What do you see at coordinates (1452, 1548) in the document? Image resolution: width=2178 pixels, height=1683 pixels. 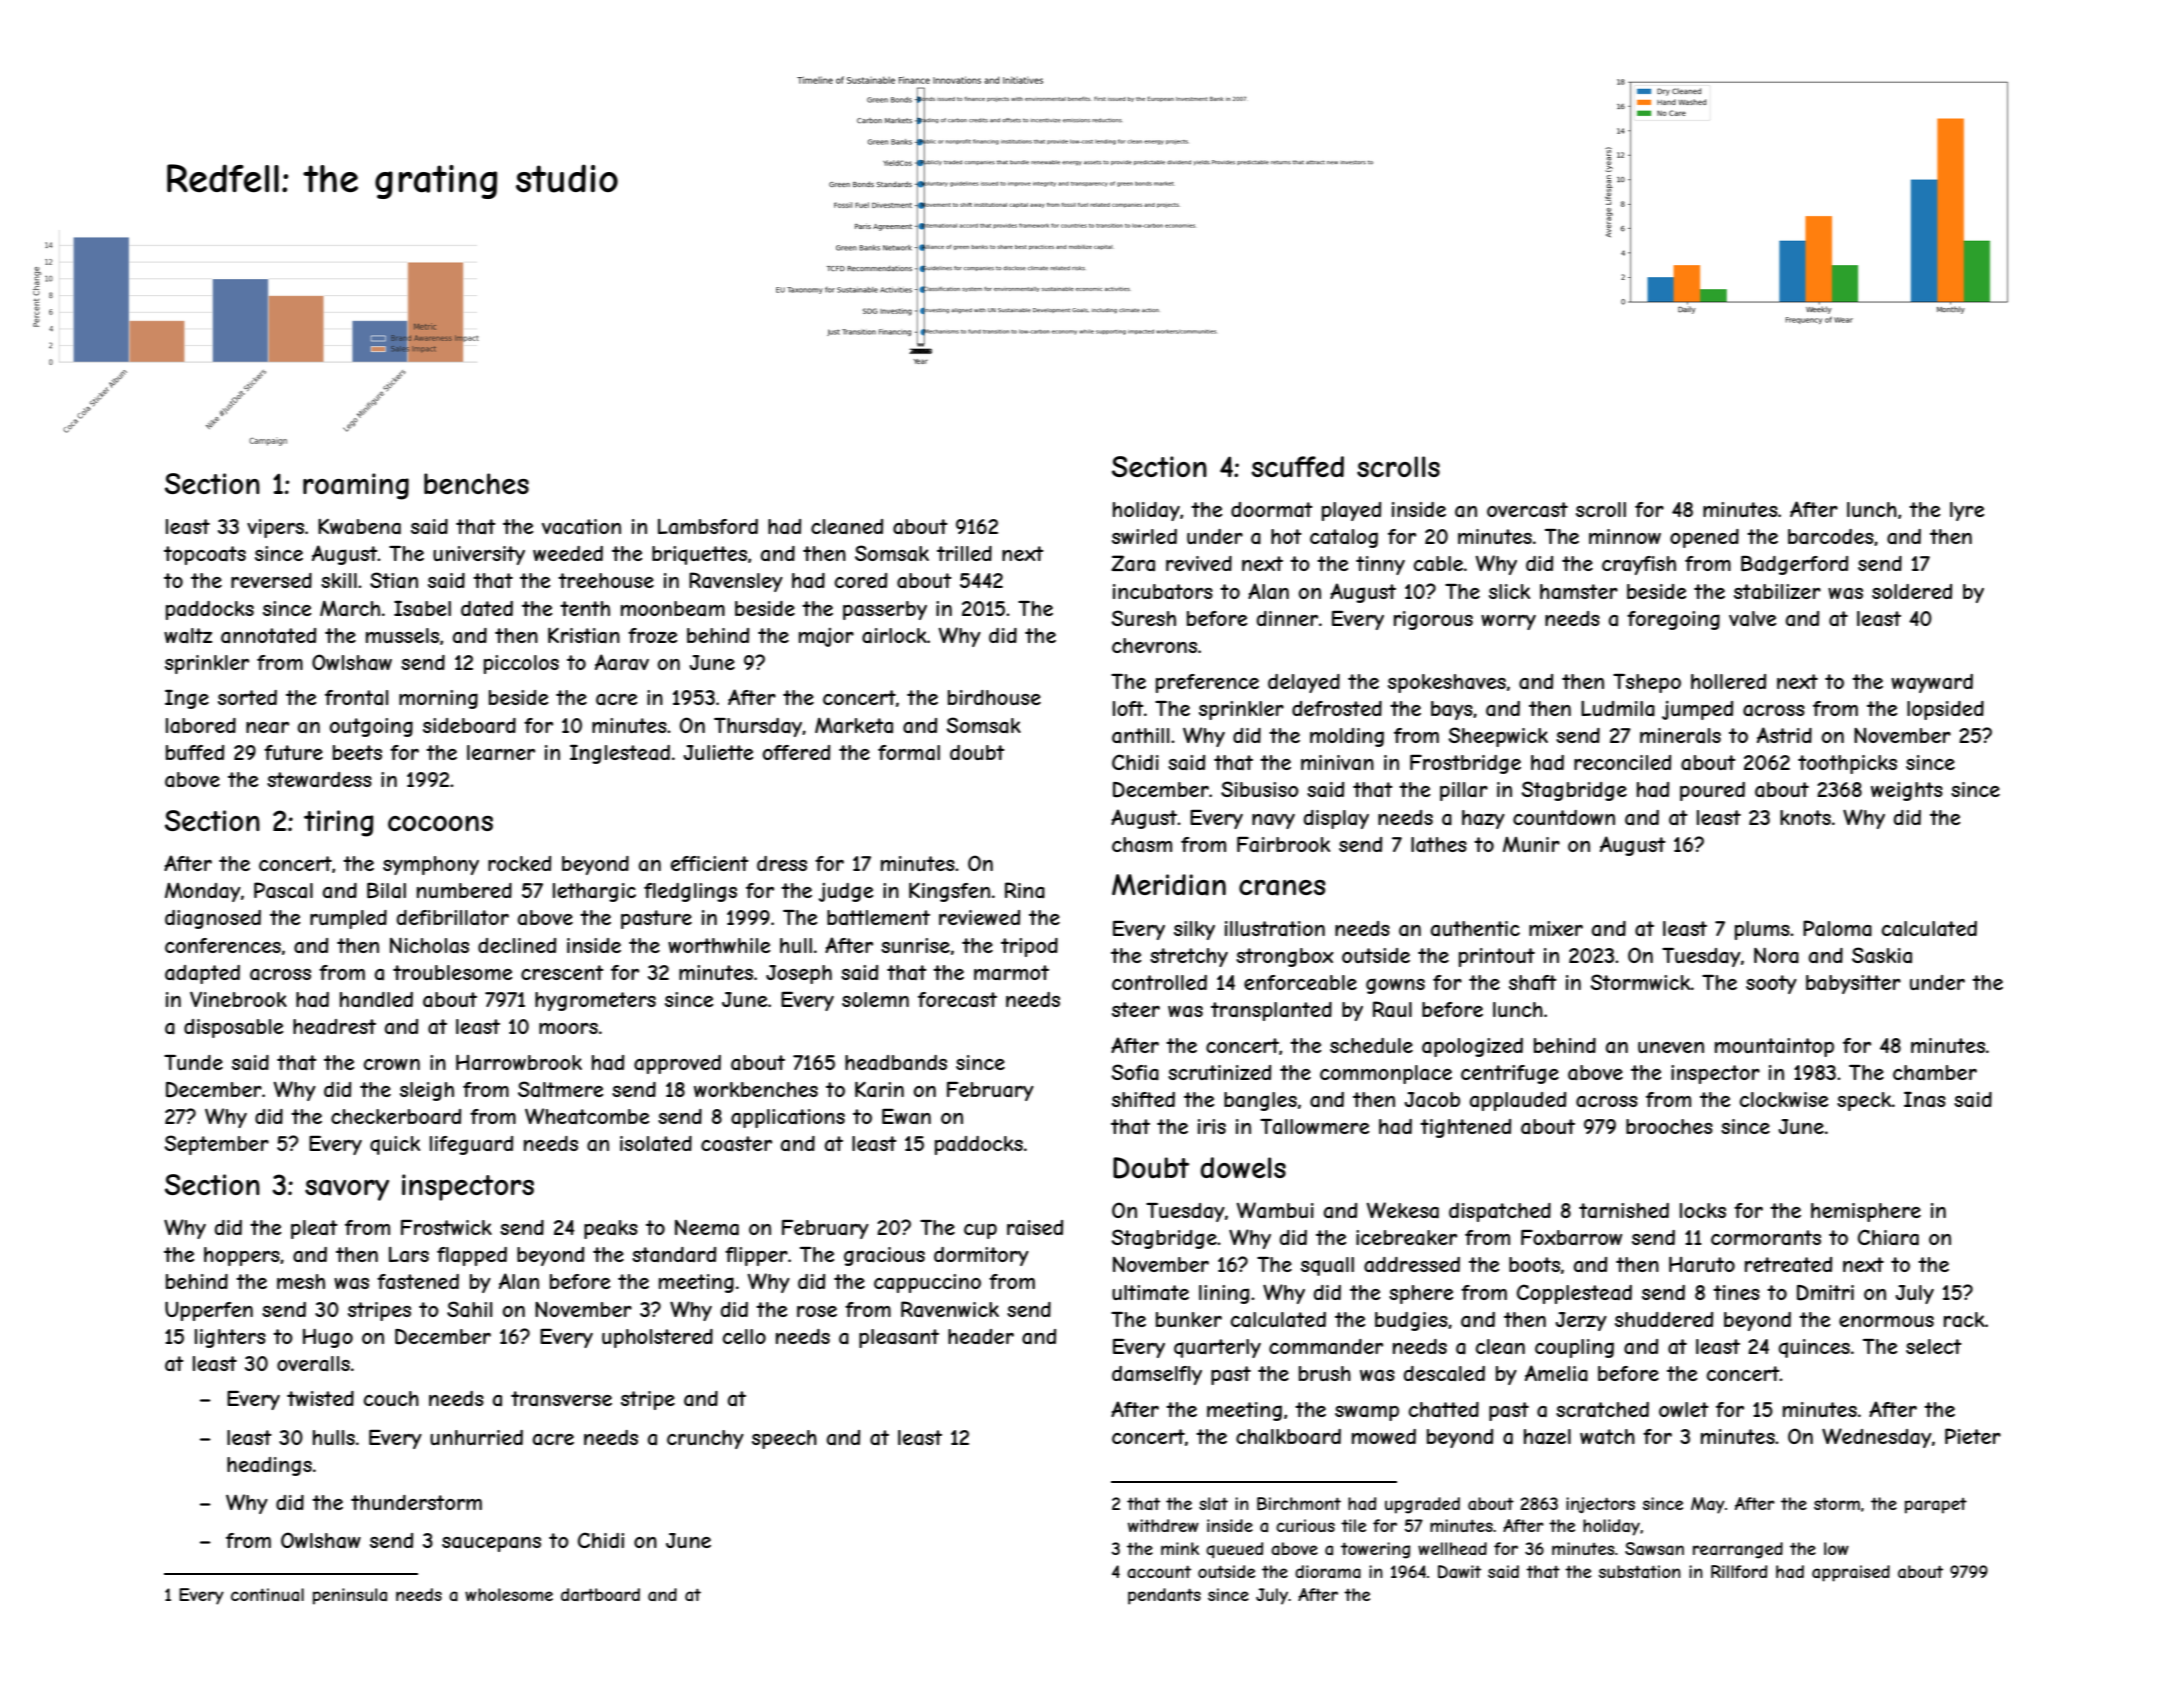 I see `wellhead` at bounding box center [1452, 1548].
